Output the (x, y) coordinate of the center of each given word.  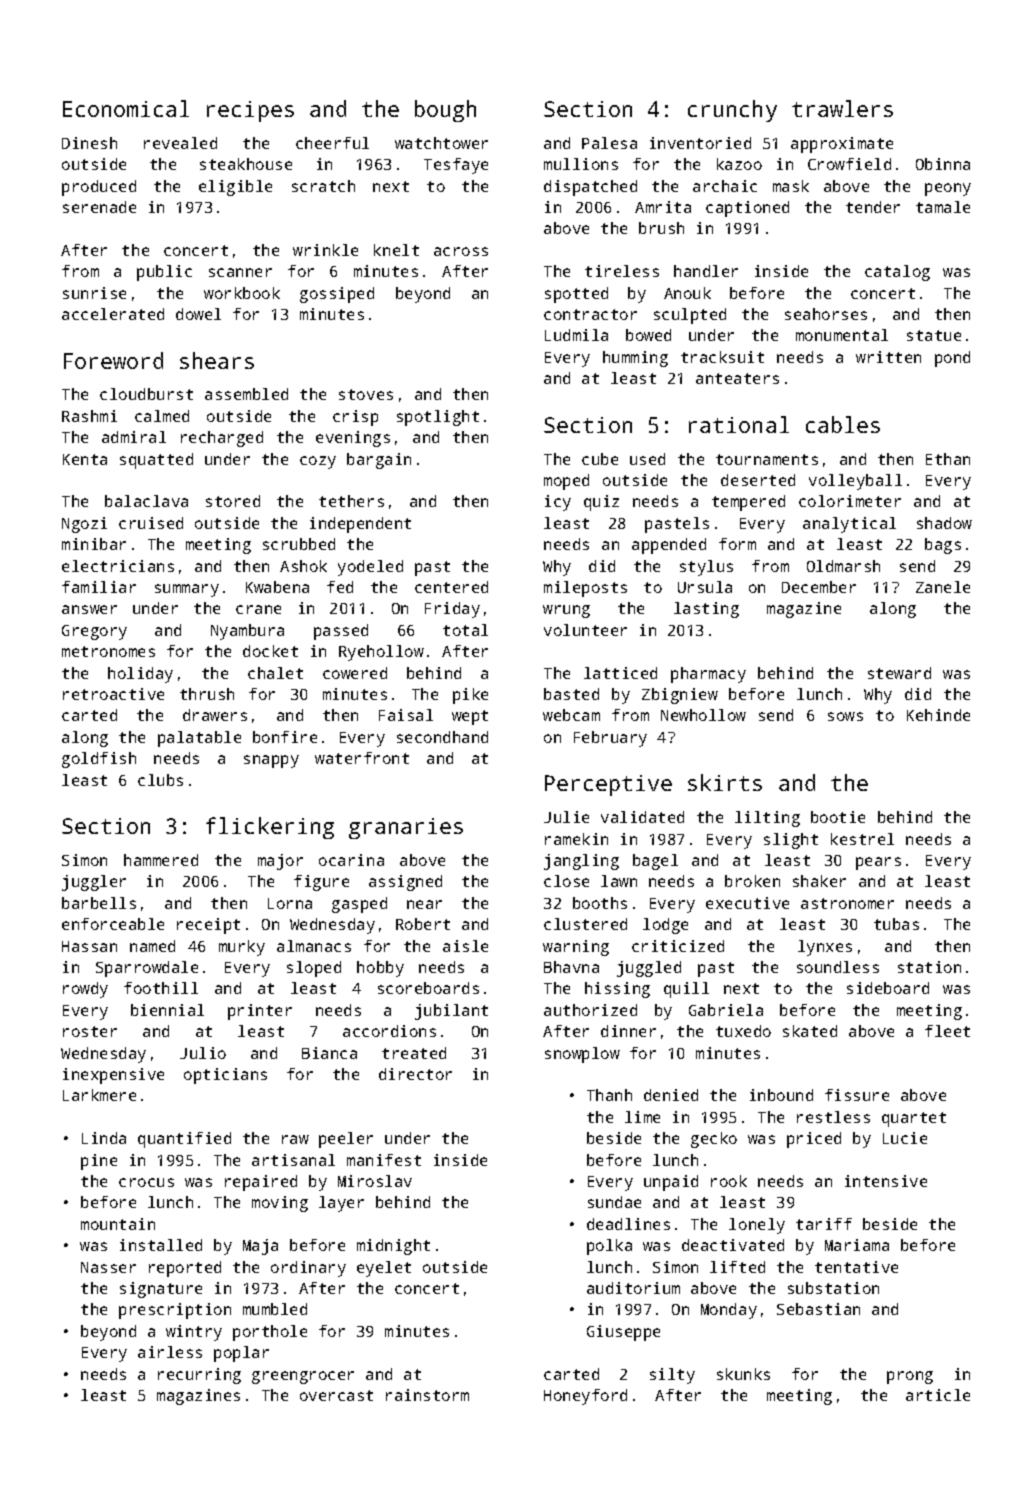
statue (934, 335)
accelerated (113, 314)
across (461, 251)
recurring (199, 1376)
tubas (896, 924)
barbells (99, 903)
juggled (649, 969)
